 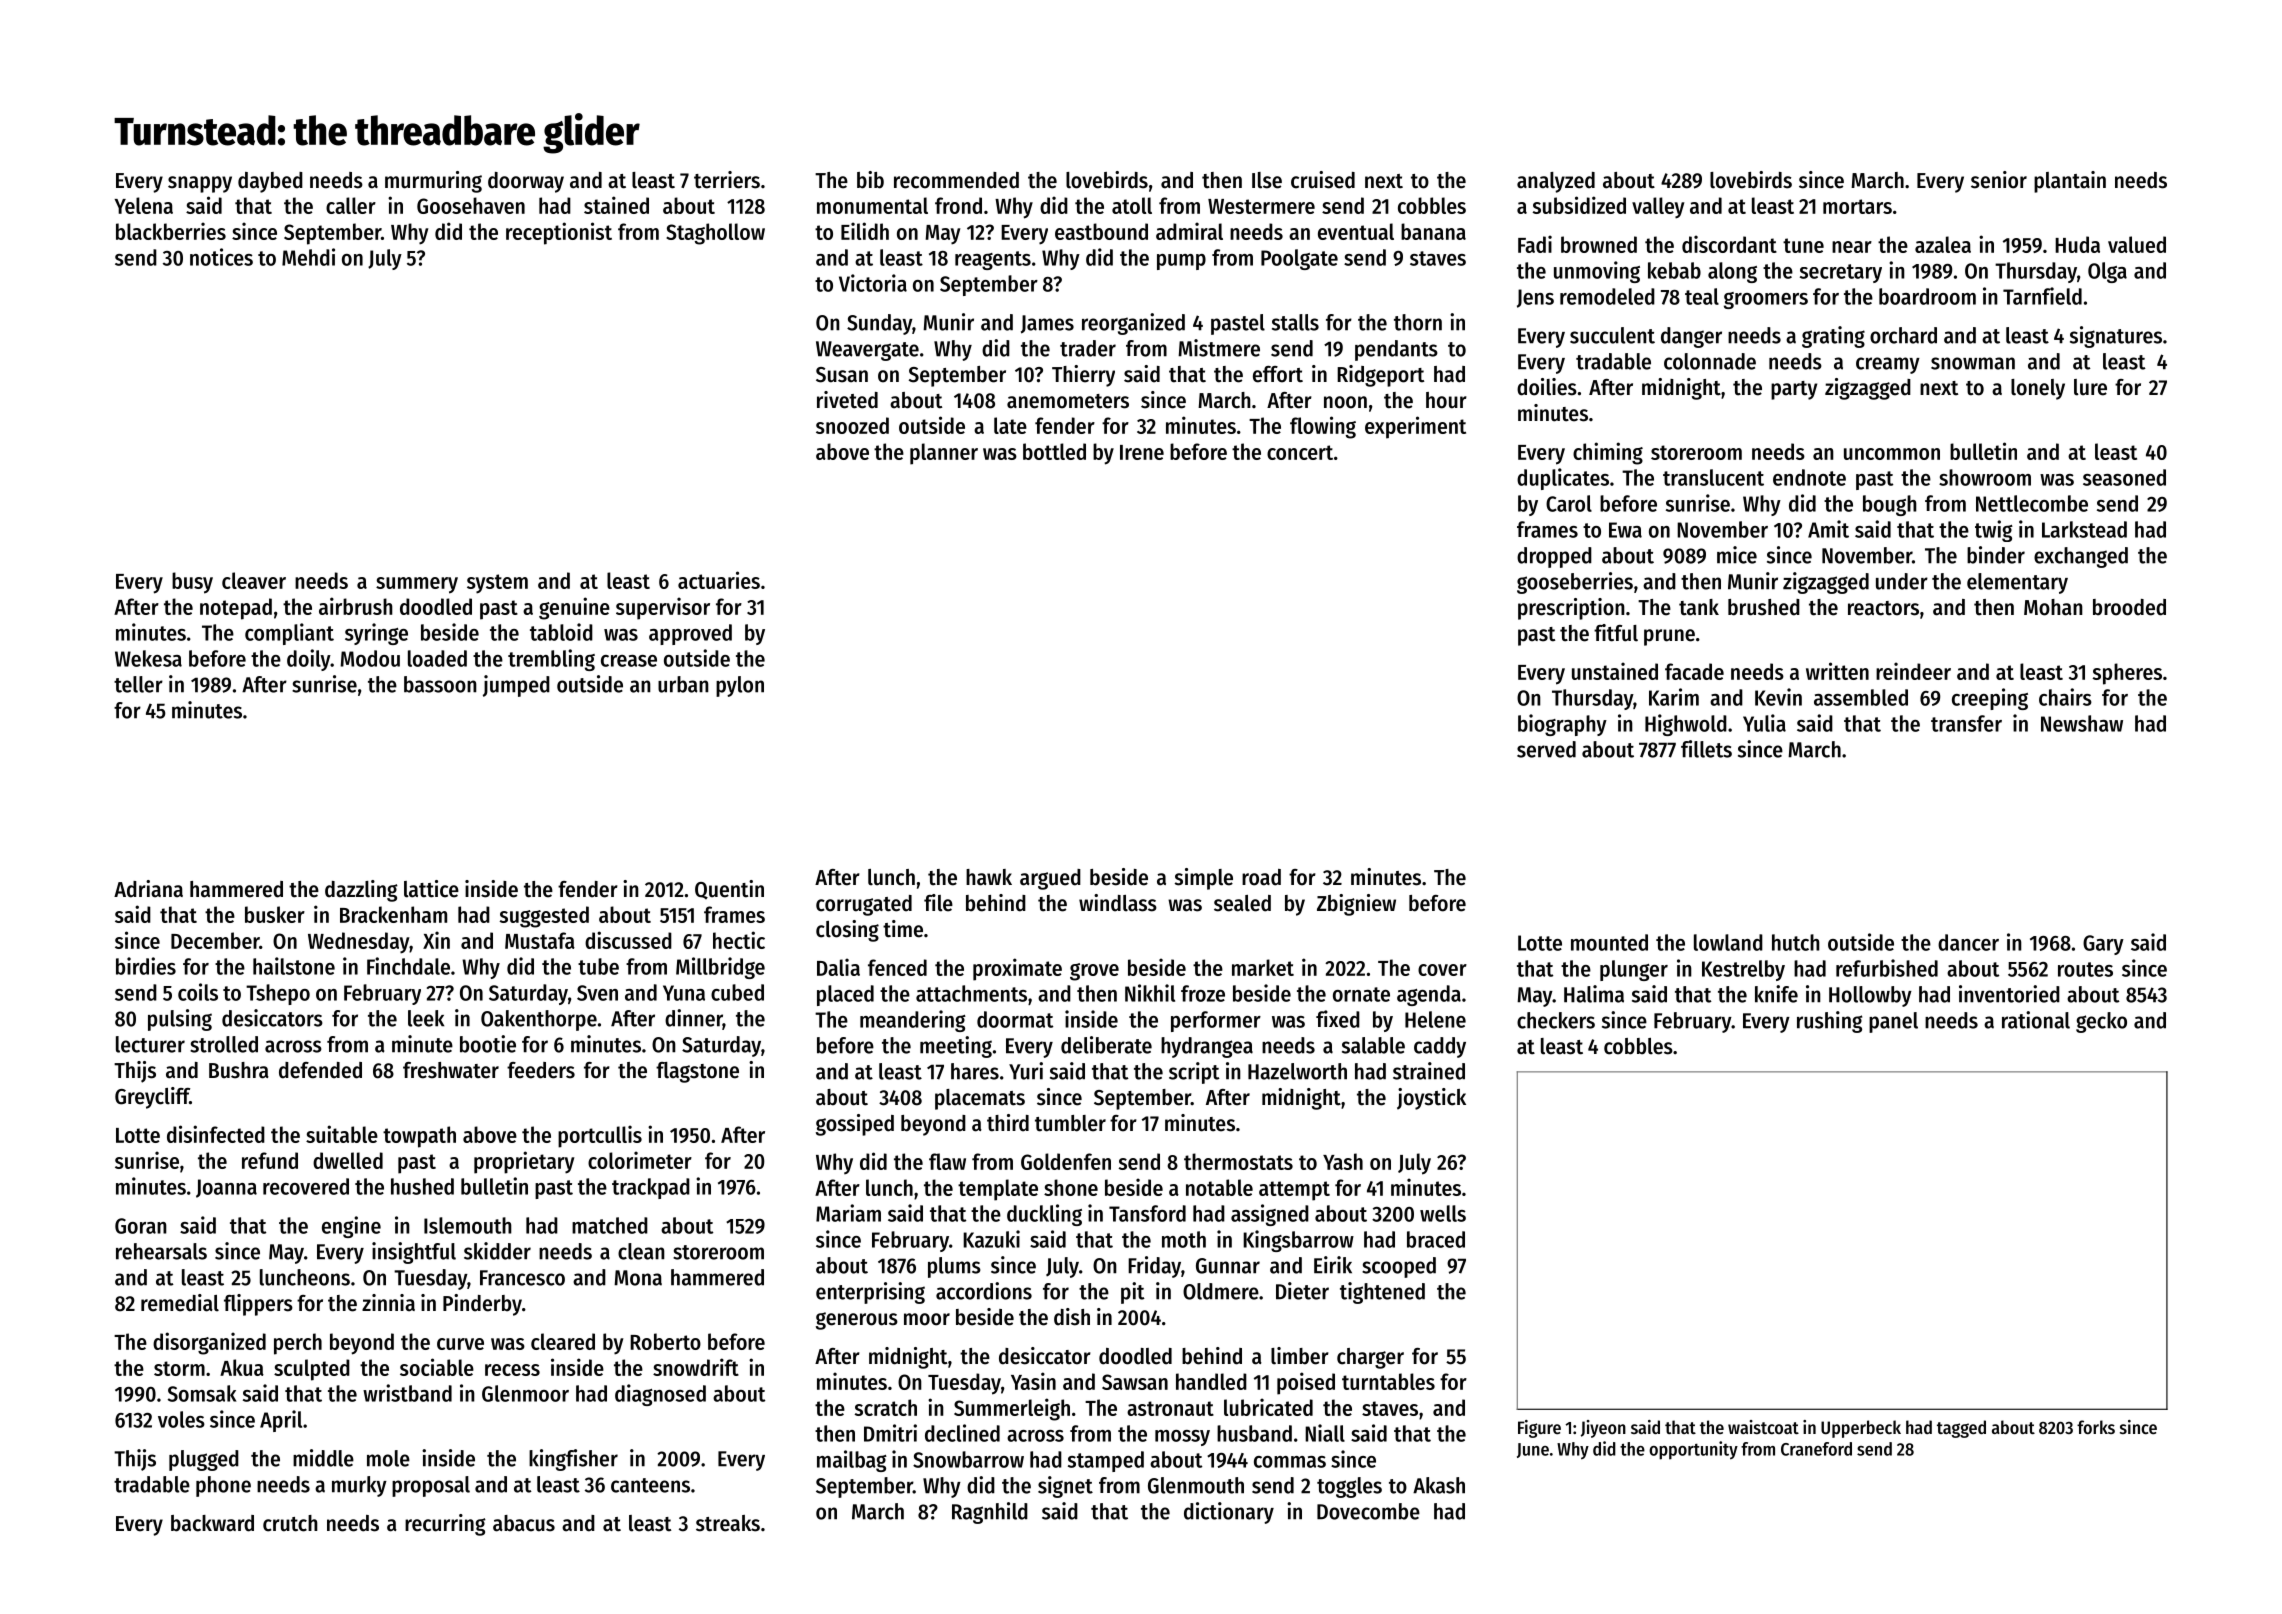 What do you see at coordinates (719, 580) in the screenshot?
I see `actuaries` at bounding box center [719, 580].
